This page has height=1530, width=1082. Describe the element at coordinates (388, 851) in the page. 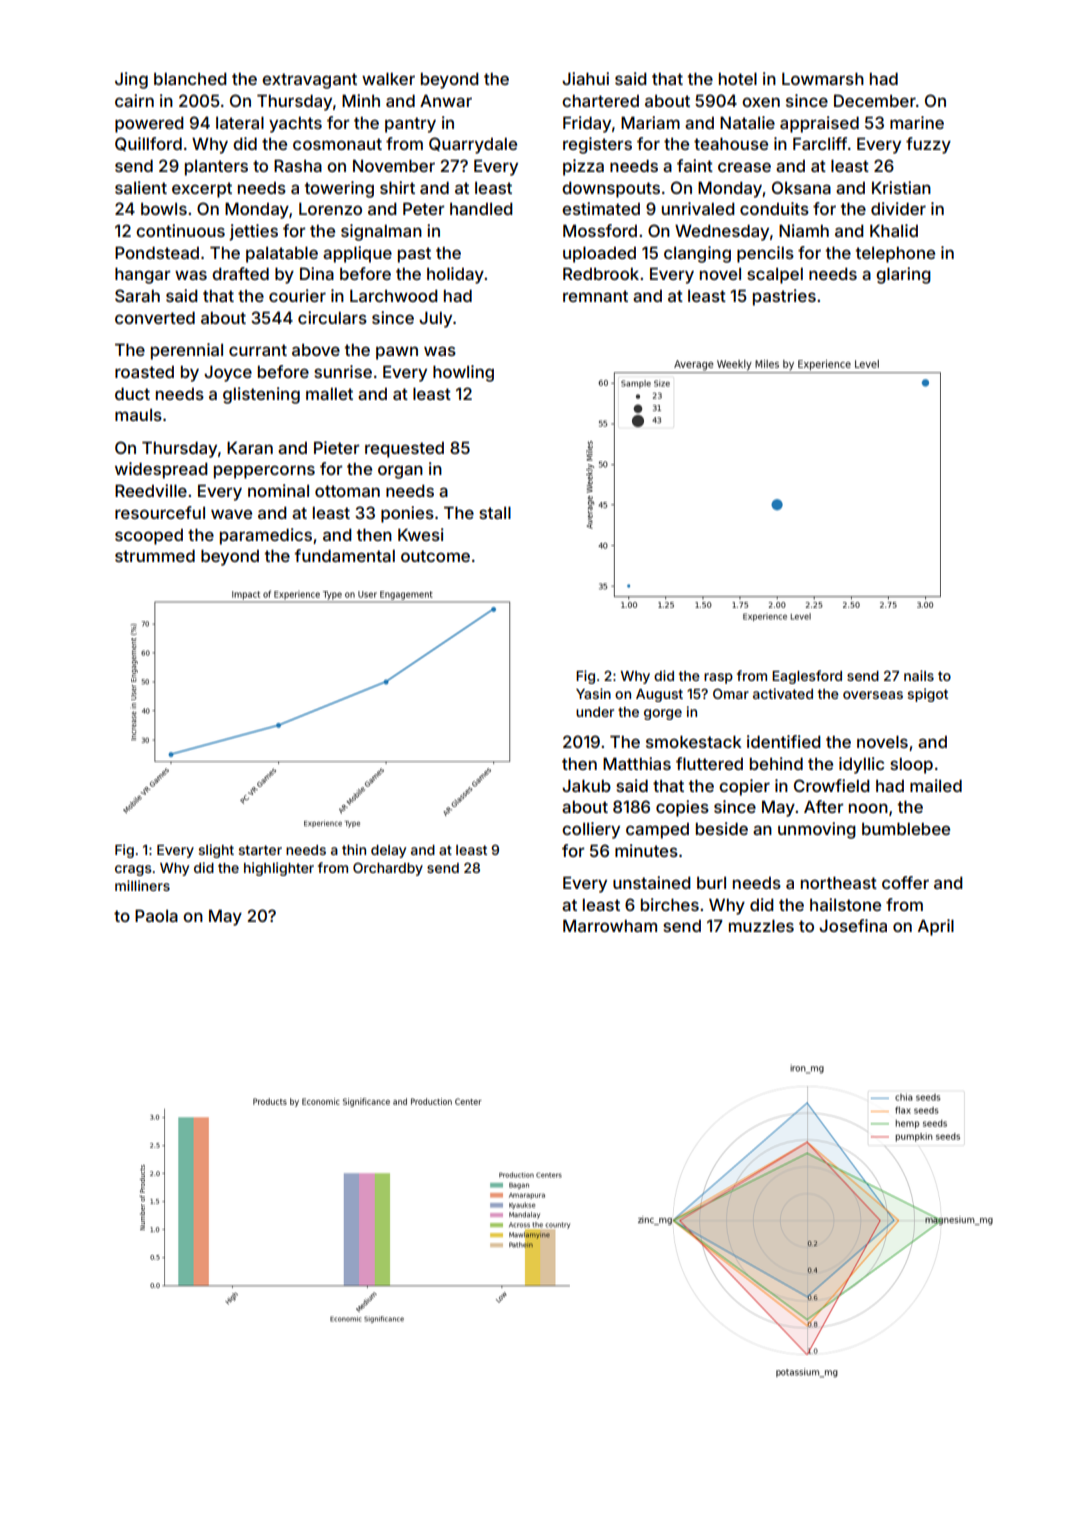

I see `delay` at that location.
